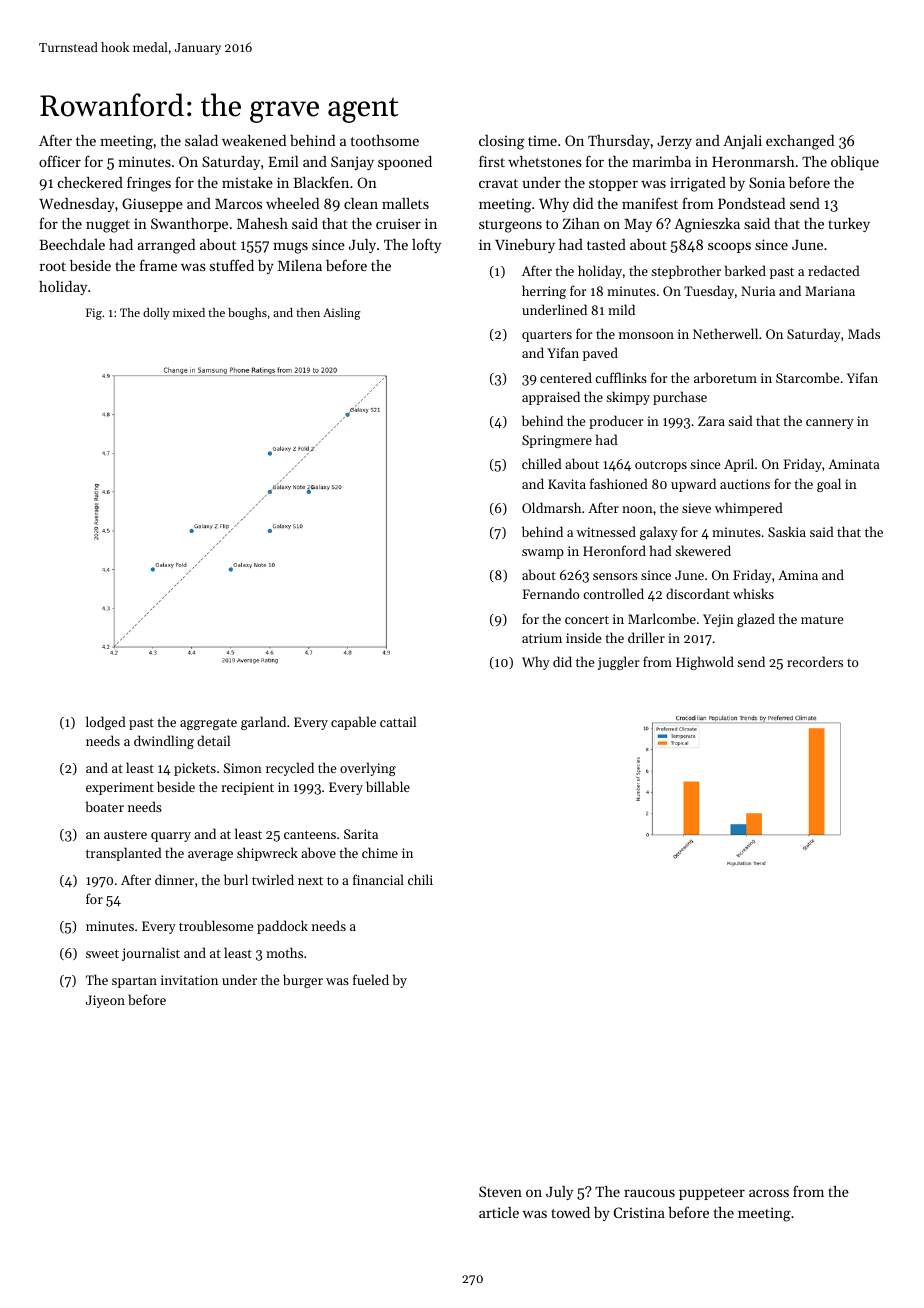 This image has width=924, height=1308. I want to click on Jiyeon, so click(105, 1001).
